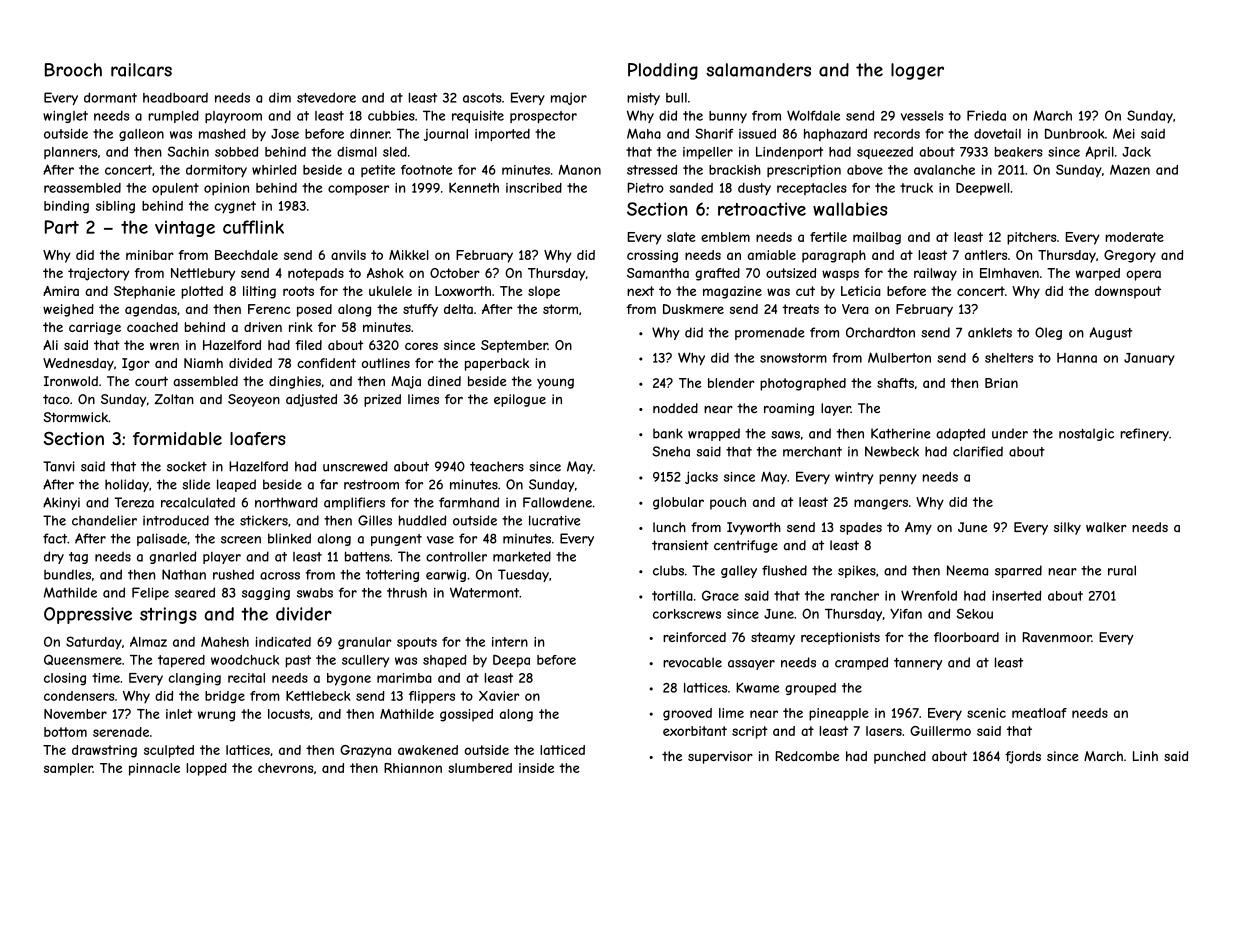 The width and height of the screenshot is (1233, 952). What do you see at coordinates (141, 135) in the screenshot?
I see `galleon` at bounding box center [141, 135].
